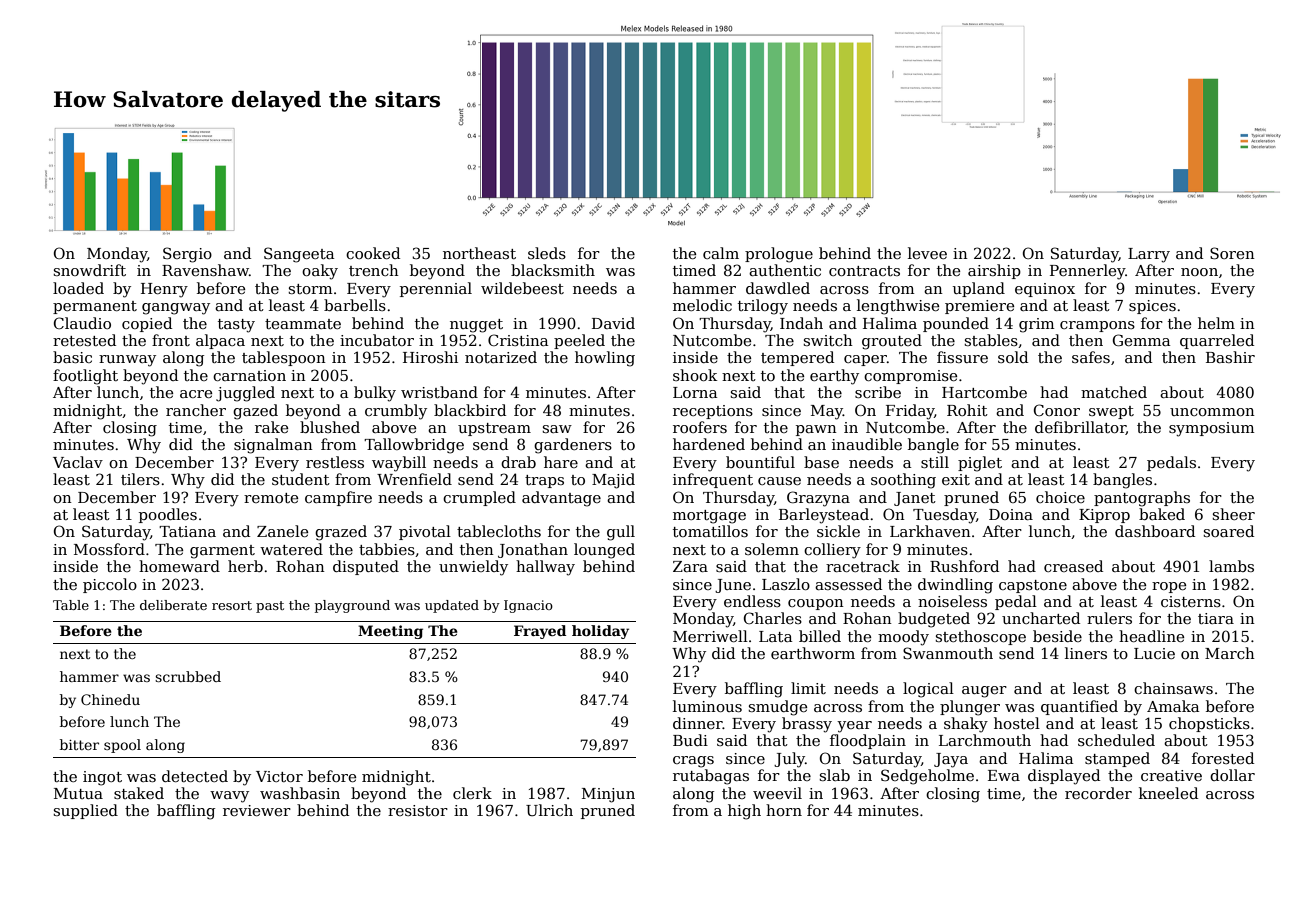 Image resolution: width=1308 pixels, height=924 pixels. I want to click on supplied, so click(85, 811).
